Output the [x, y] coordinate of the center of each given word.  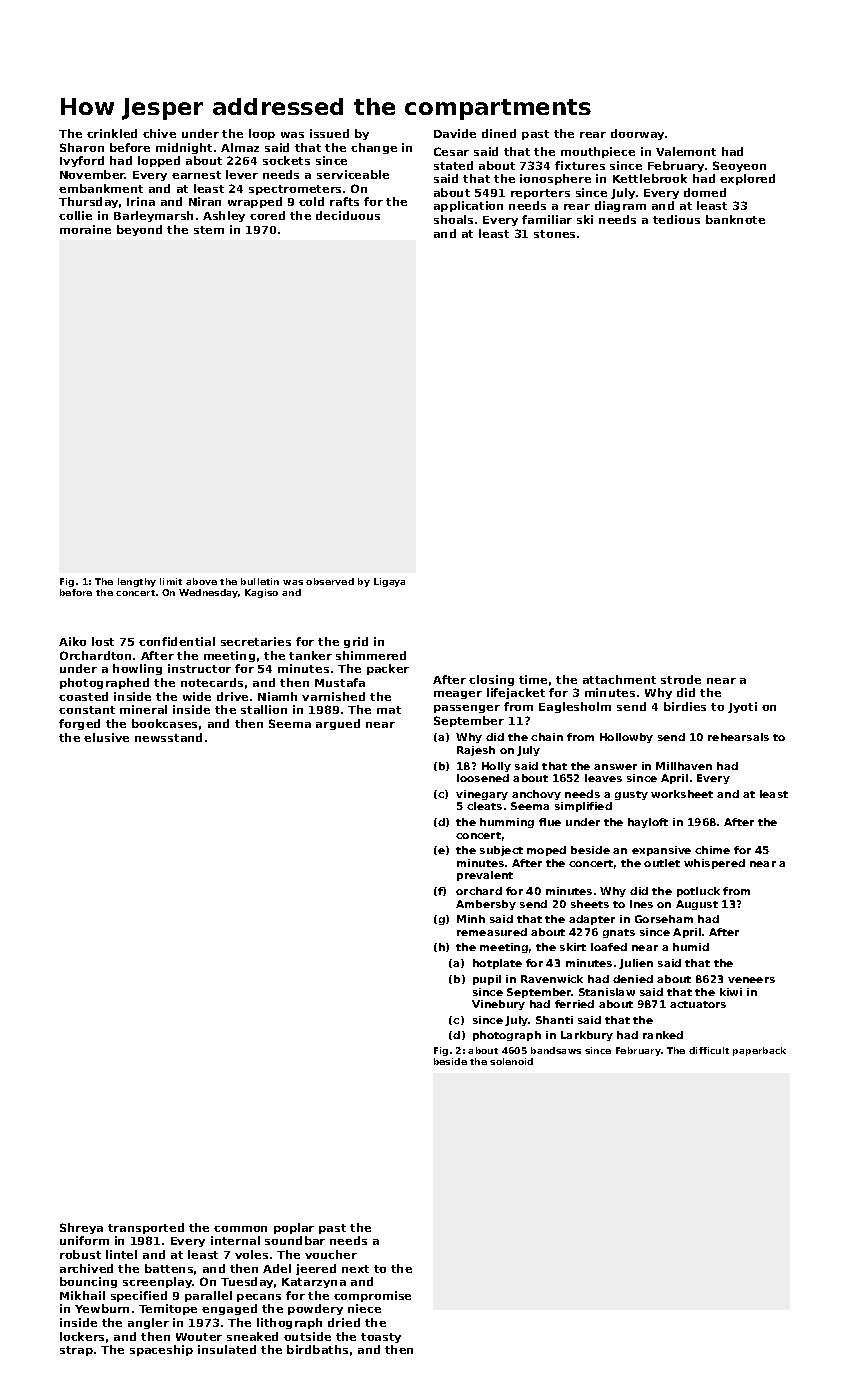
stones [554, 234]
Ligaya [389, 582]
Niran [205, 201]
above [201, 581]
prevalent [485, 876]
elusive [106, 737]
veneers [751, 980]
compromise [372, 1296]
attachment [619, 679]
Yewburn [102, 1308]
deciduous [348, 215]
